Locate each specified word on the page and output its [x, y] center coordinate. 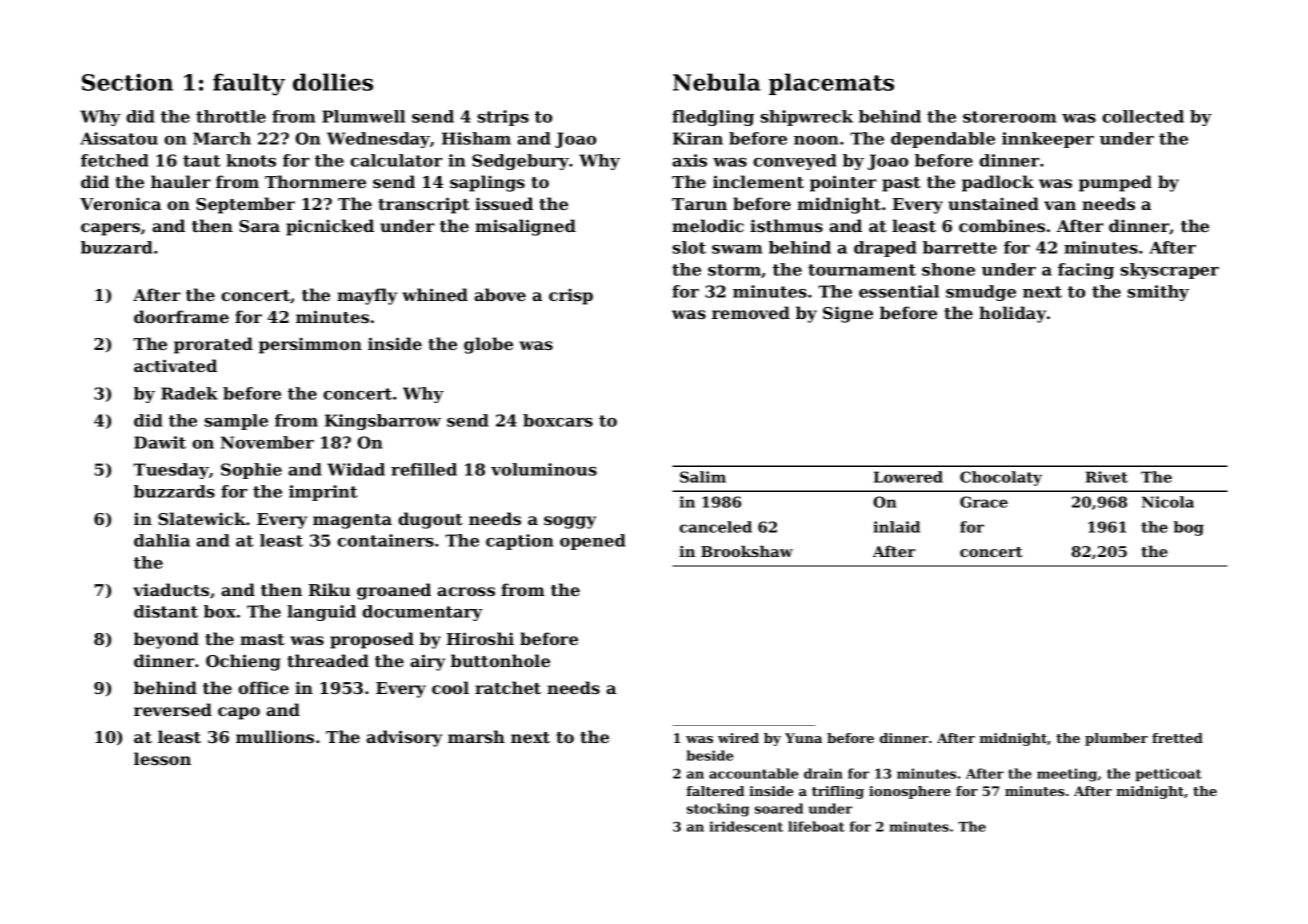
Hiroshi [480, 638]
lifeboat [816, 826]
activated [175, 365]
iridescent [746, 826]
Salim [703, 477]
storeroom [1009, 117]
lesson [162, 758]
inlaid [896, 527]
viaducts [171, 589]
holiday [1012, 314]
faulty [249, 84]
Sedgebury [520, 162]
